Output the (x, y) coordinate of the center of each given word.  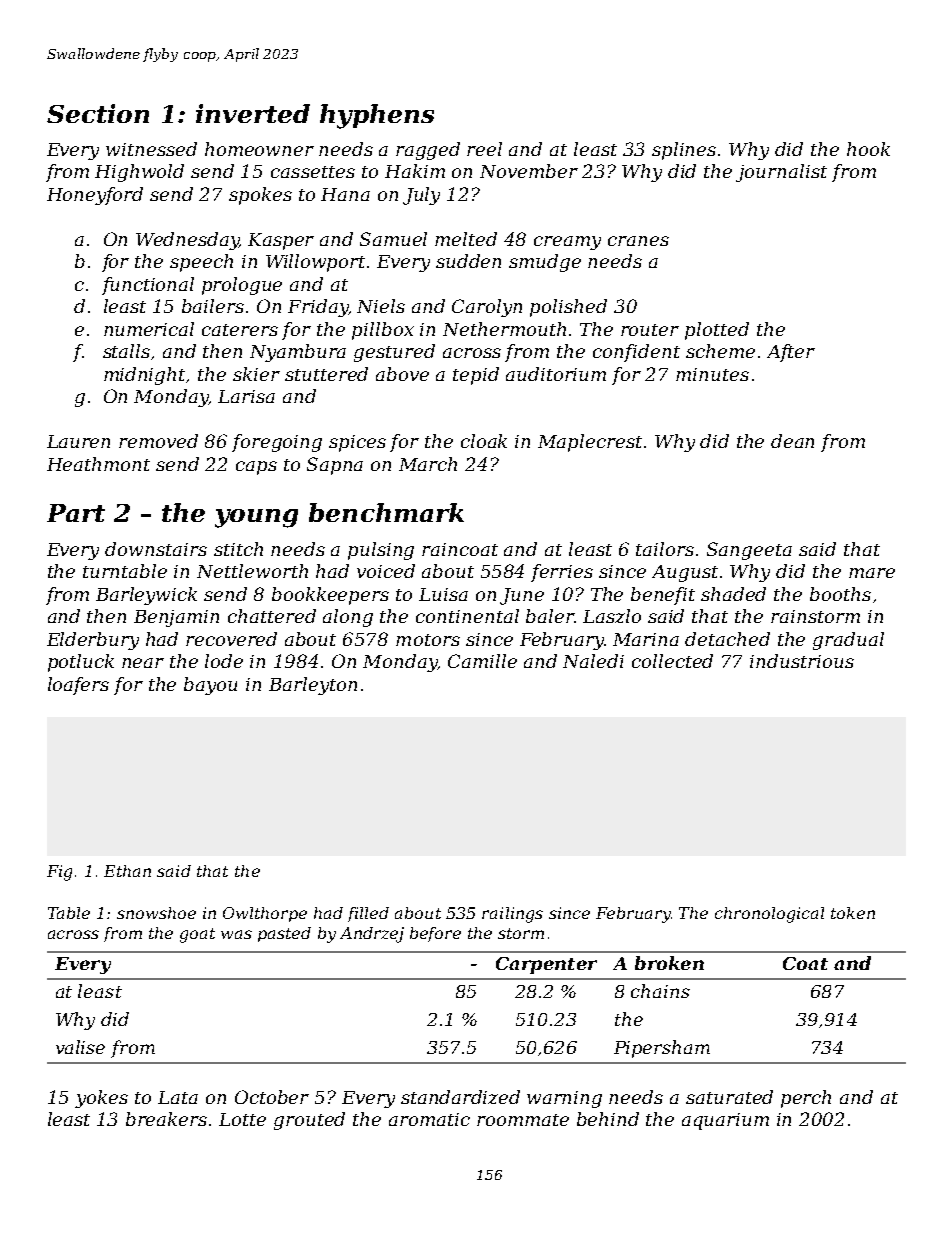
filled (368, 914)
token (853, 913)
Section (98, 113)
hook (868, 149)
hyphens (377, 116)
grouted (309, 1121)
